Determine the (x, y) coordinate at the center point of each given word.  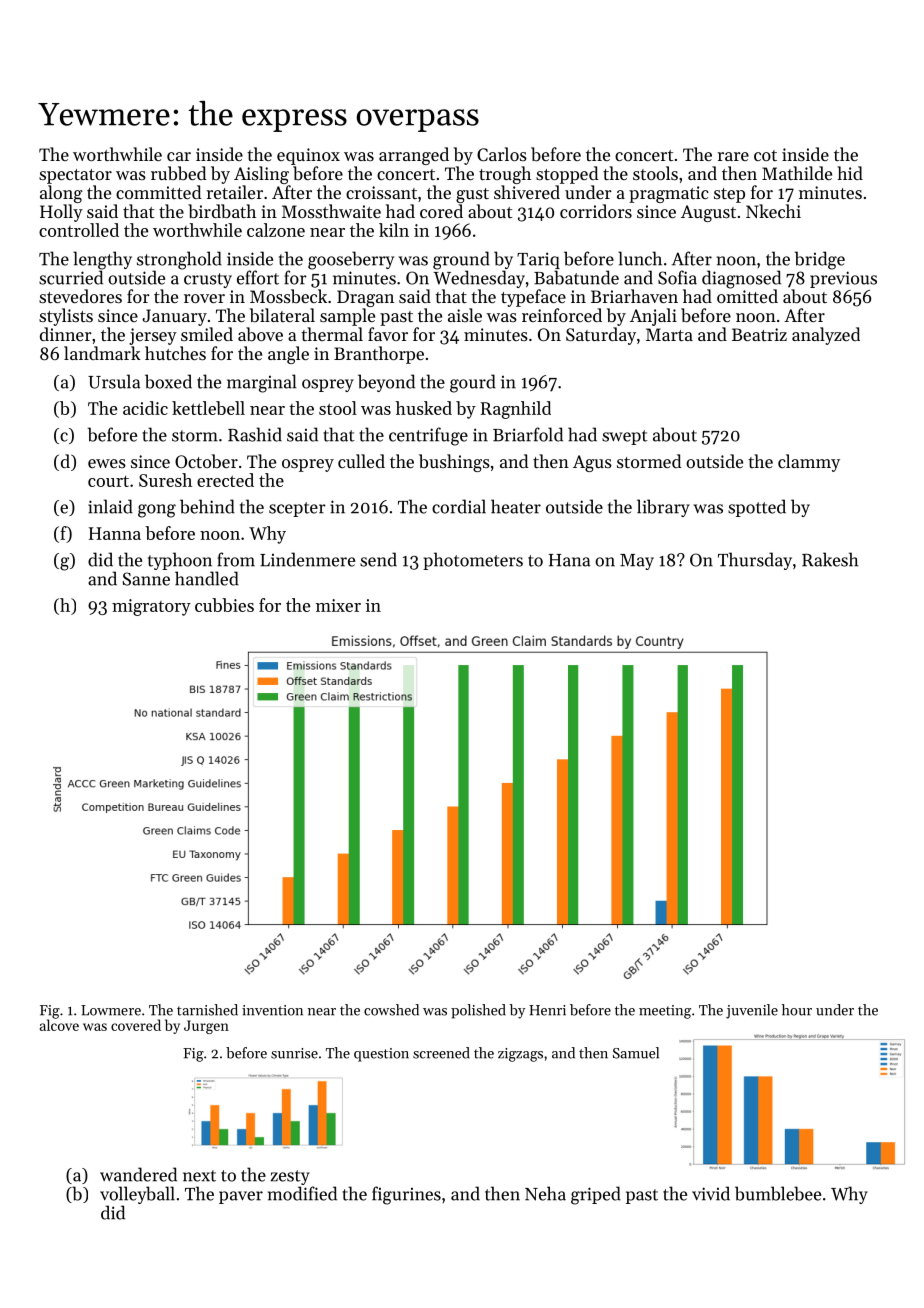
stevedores (80, 296)
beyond (386, 383)
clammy (809, 463)
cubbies (224, 605)
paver (241, 1197)
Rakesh (830, 559)
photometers (473, 561)
